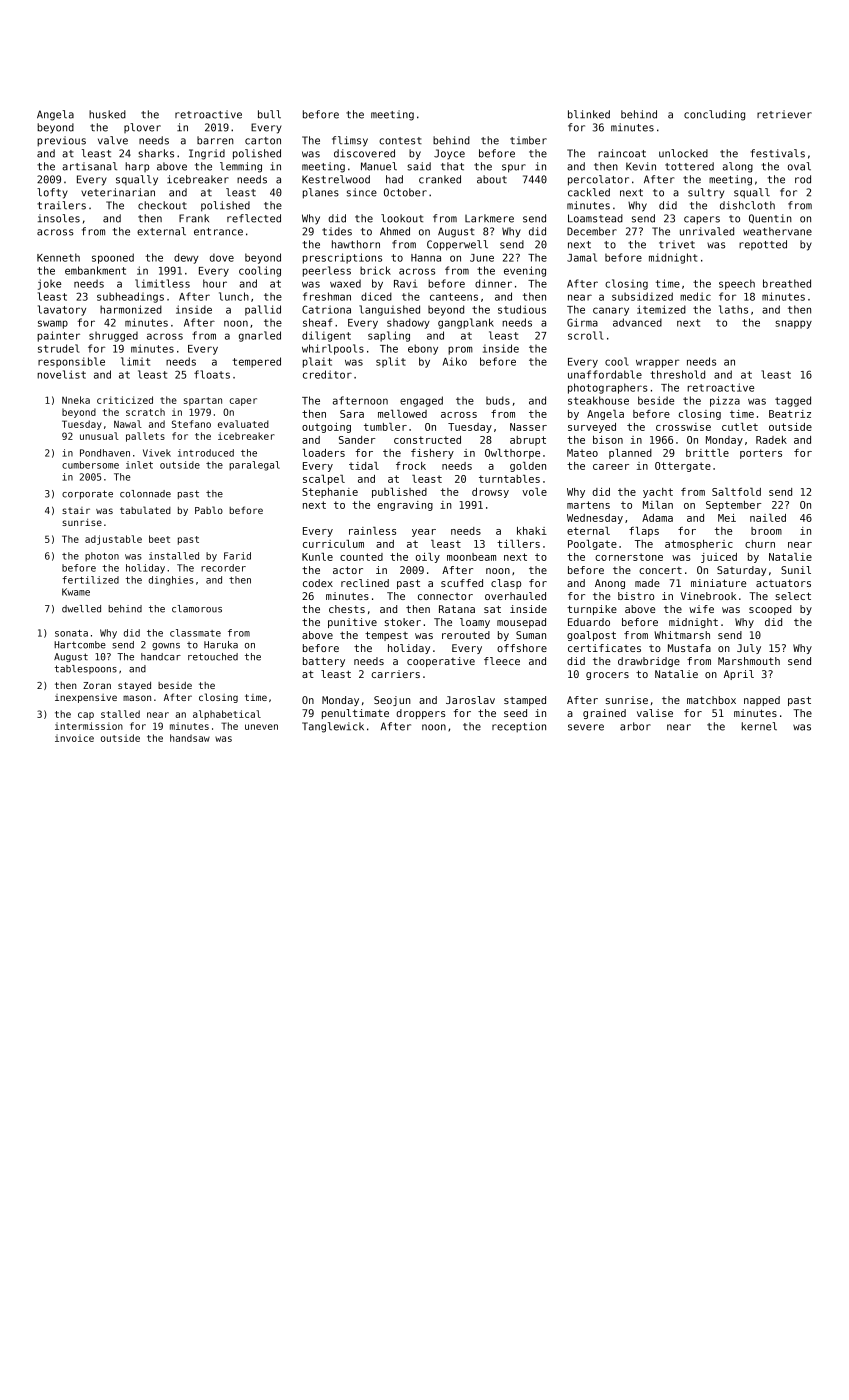 This screenshot has width=849, height=1400. Describe the element at coordinates (190, 738) in the screenshot. I see `handsaw` at that location.
